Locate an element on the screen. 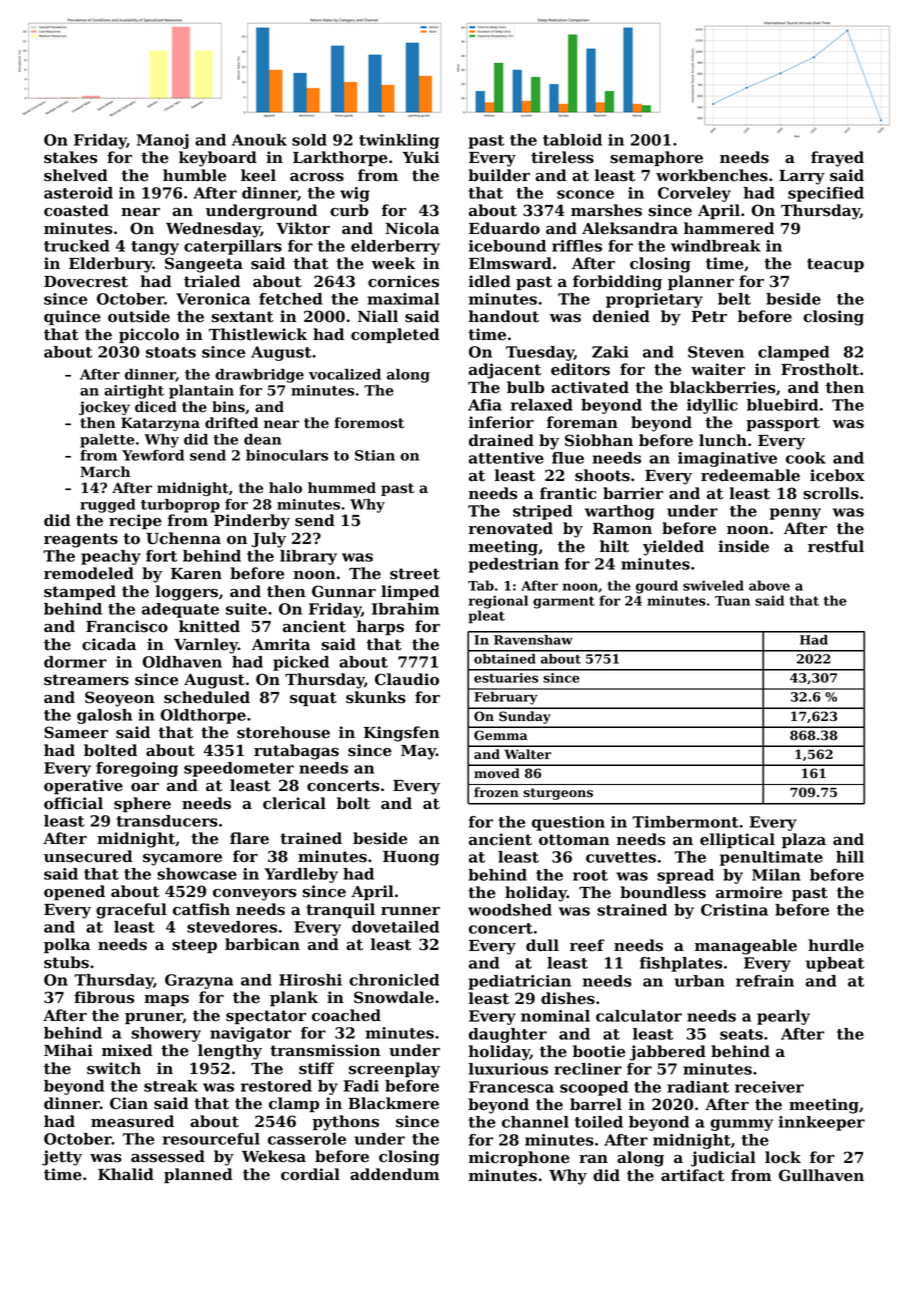  addendum is located at coordinates (394, 1174).
